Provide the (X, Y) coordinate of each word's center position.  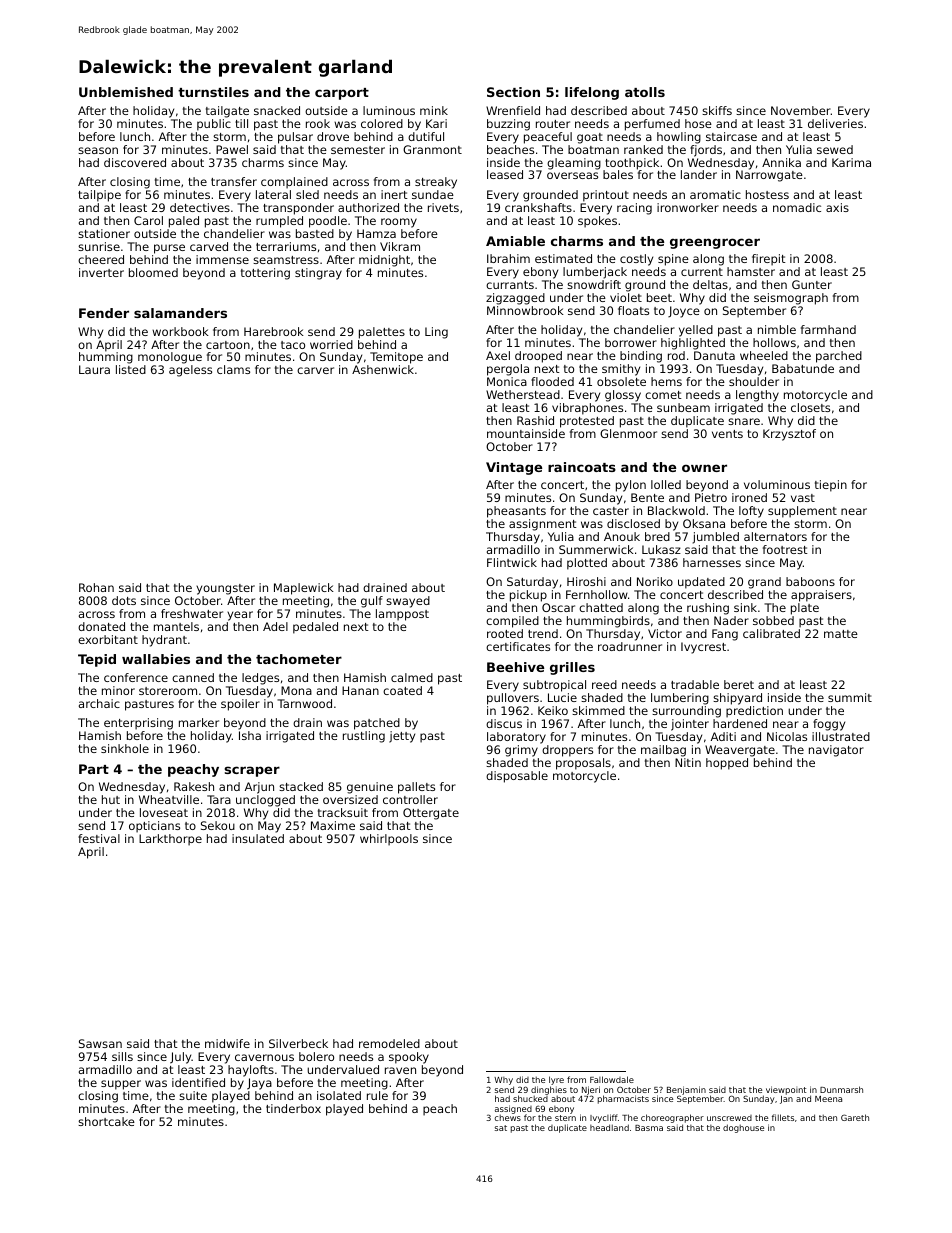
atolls (645, 92)
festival (99, 838)
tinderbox (293, 1108)
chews (508, 1118)
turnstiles (213, 92)
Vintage (514, 468)
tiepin (831, 486)
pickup (528, 596)
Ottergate (431, 814)
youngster (225, 589)
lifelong (592, 93)
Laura (94, 369)
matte (841, 634)
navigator (836, 751)
